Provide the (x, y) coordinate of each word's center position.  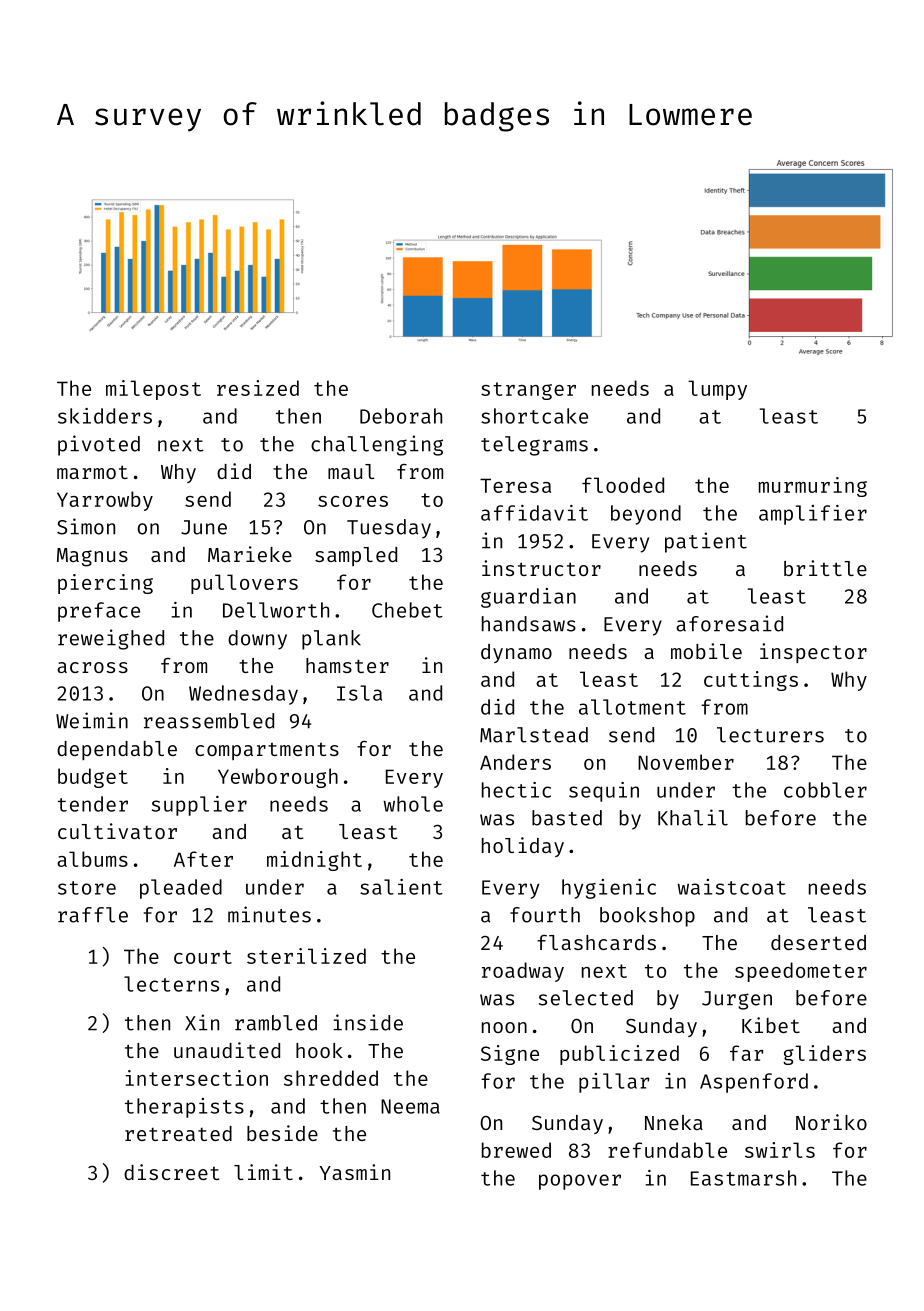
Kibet (771, 1025)
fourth (545, 915)
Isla (359, 693)
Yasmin (355, 1172)
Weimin (92, 720)
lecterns (171, 984)
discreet (172, 1172)
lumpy (717, 390)
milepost (153, 390)
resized (258, 388)
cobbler (825, 790)
